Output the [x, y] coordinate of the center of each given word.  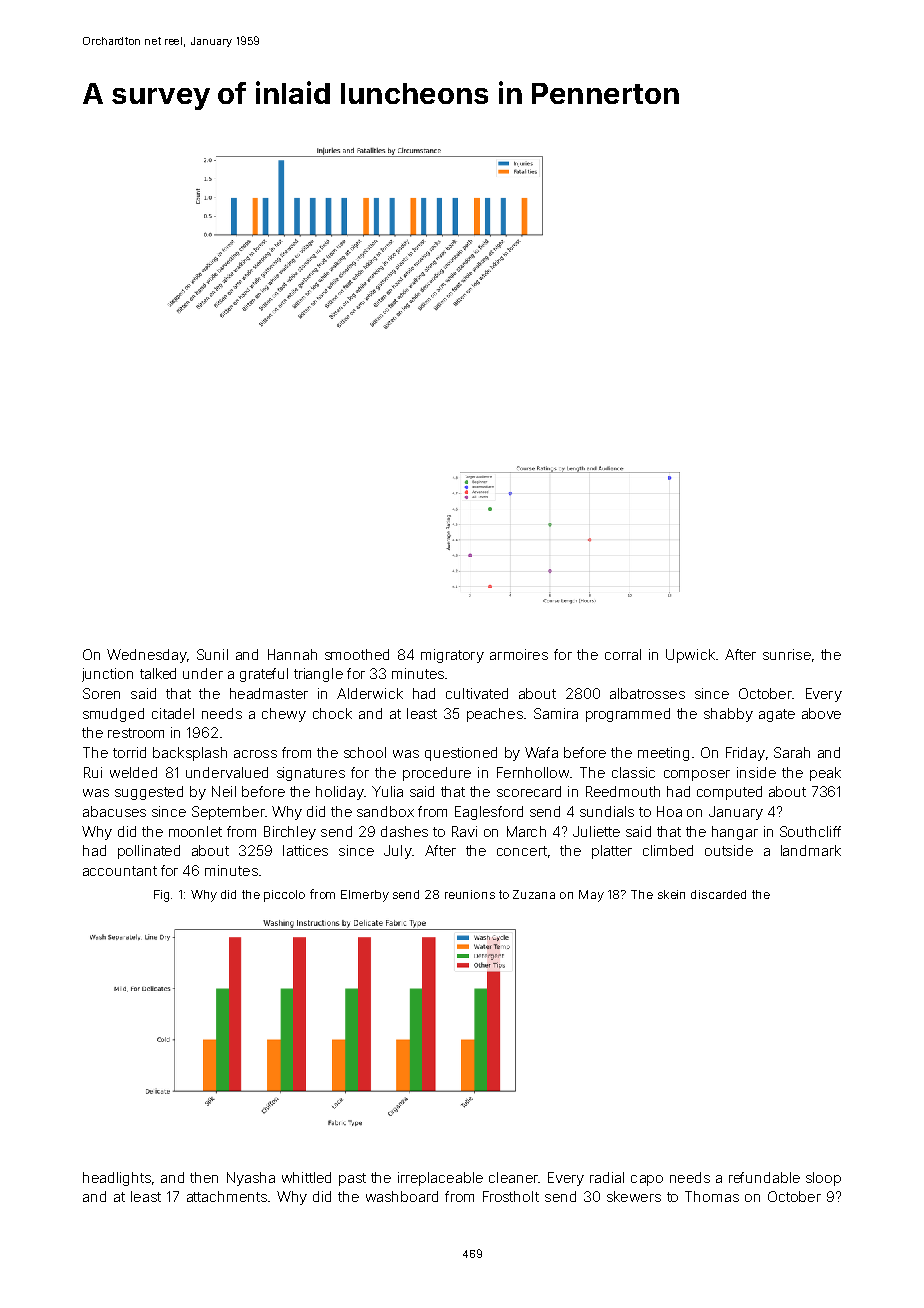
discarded [718, 894]
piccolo [284, 896]
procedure [437, 774]
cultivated [477, 693]
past [352, 1179]
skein [671, 894]
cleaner [513, 1177]
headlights [117, 1179]
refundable [764, 1177]
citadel [173, 713]
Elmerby [365, 896]
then [204, 1177]
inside [756, 772]
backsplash [190, 754]
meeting [663, 754]
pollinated [149, 852]
